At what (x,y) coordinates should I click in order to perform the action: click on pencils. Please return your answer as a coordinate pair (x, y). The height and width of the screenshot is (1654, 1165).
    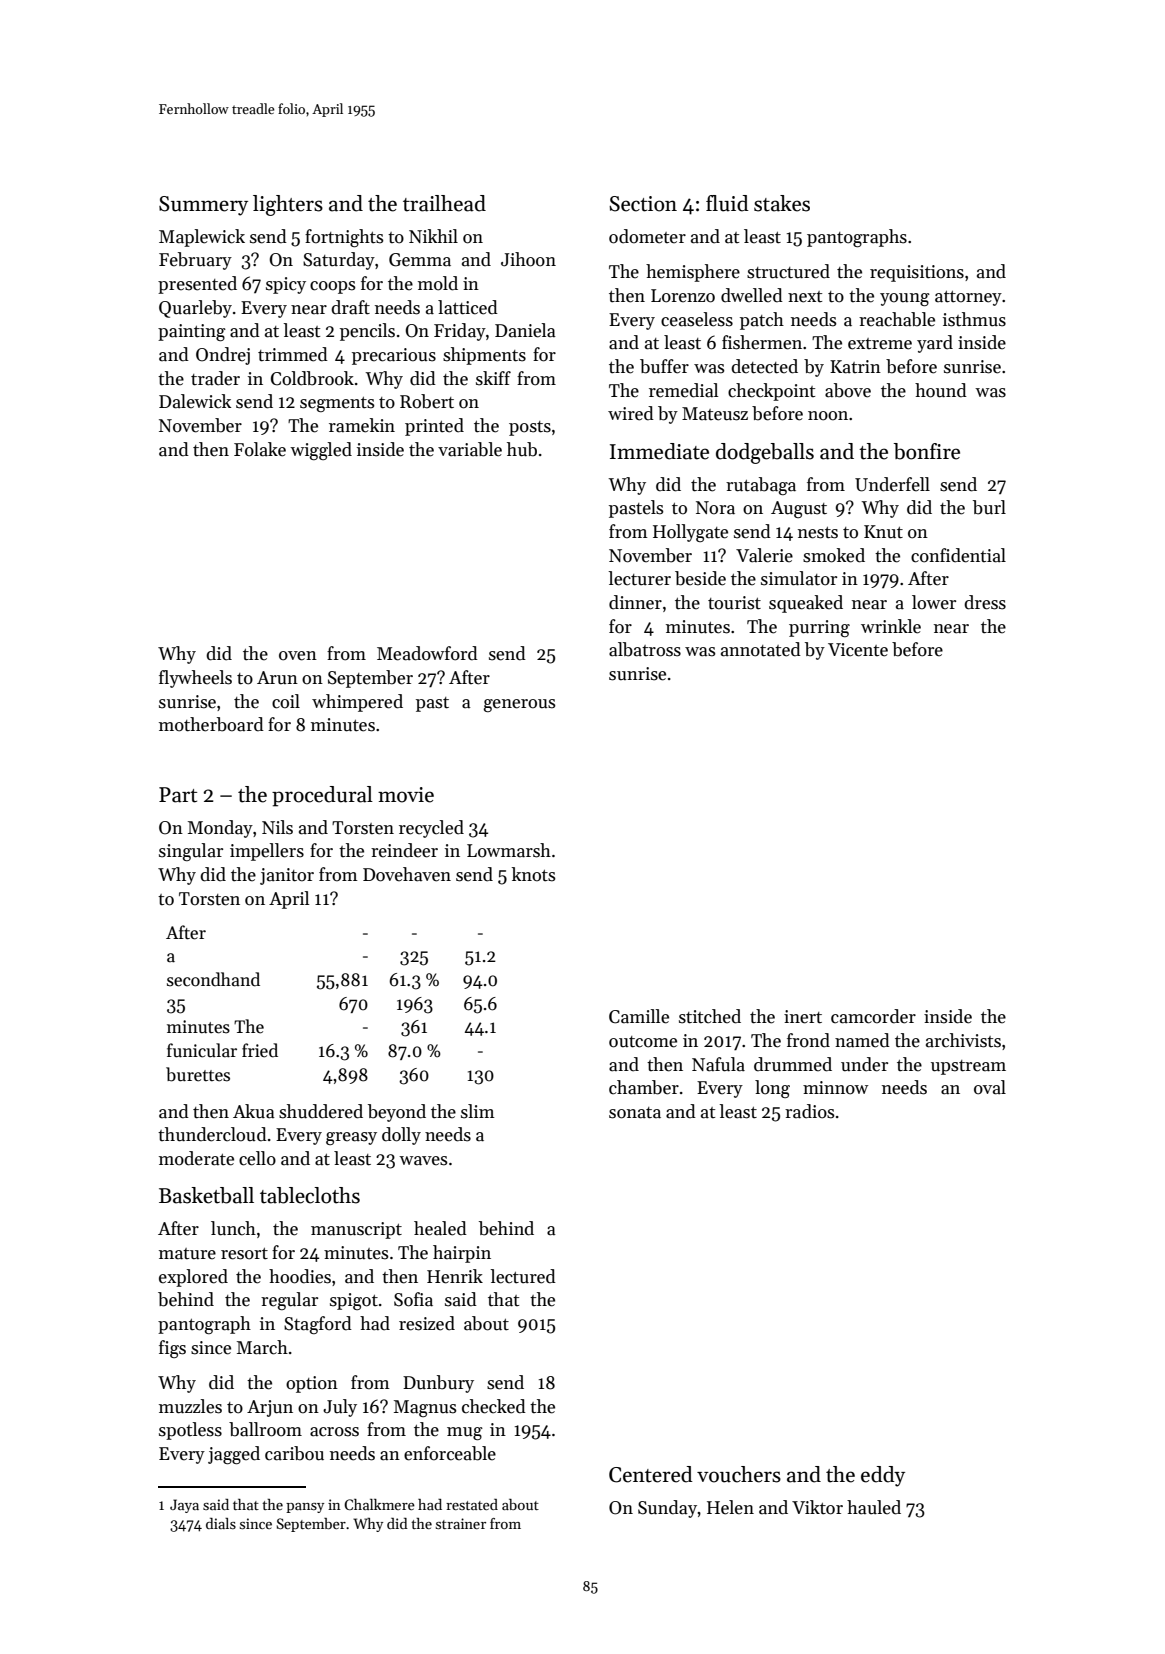
    Looking at the image, I should click on (367, 332).
